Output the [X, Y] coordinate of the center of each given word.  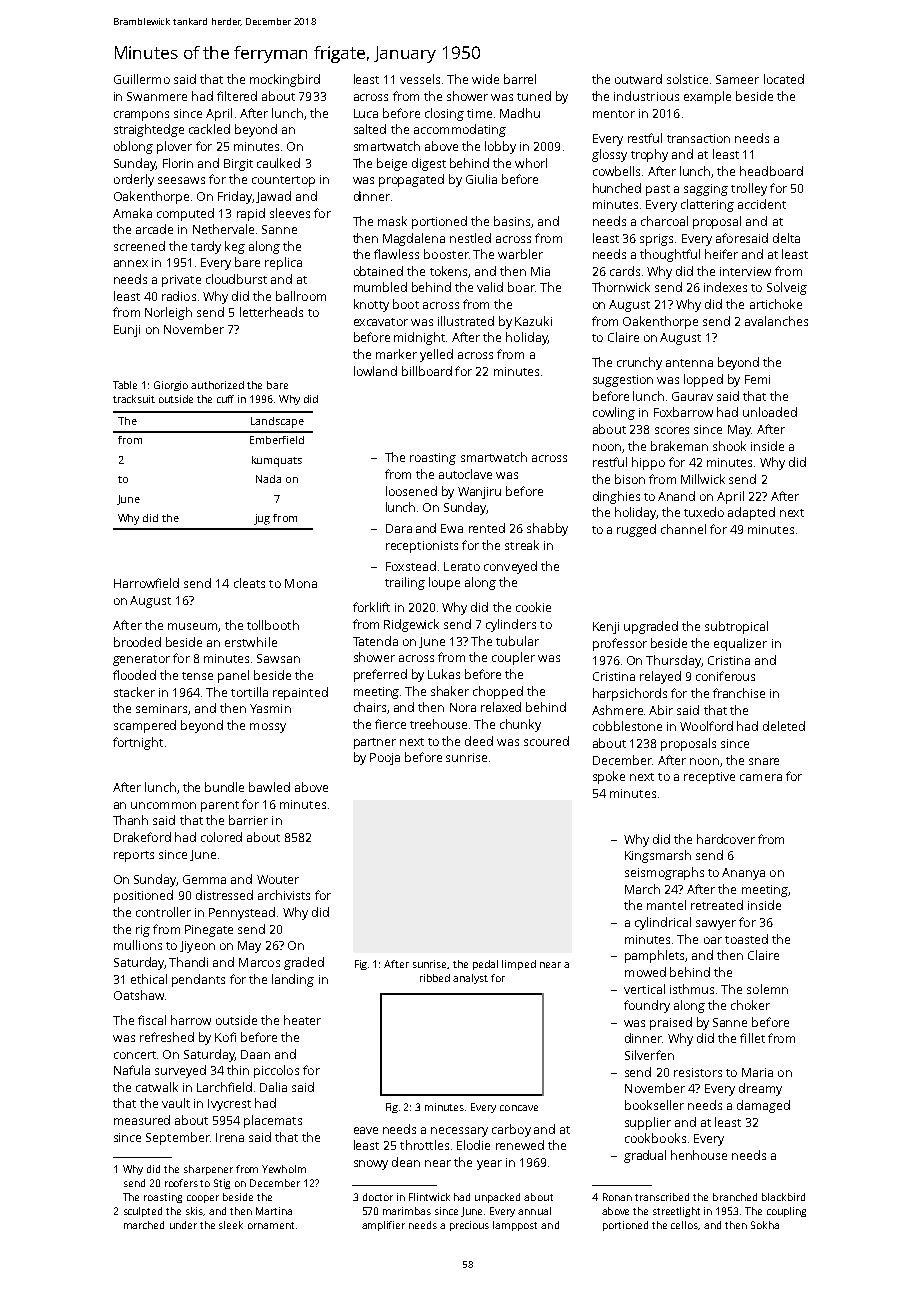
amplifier [383, 1226]
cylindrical [663, 923]
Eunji [127, 331]
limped [519, 965]
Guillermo [142, 79]
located [784, 79]
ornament [271, 1225]
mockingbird [285, 80]
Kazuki [533, 321]
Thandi [188, 962]
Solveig [787, 288]
